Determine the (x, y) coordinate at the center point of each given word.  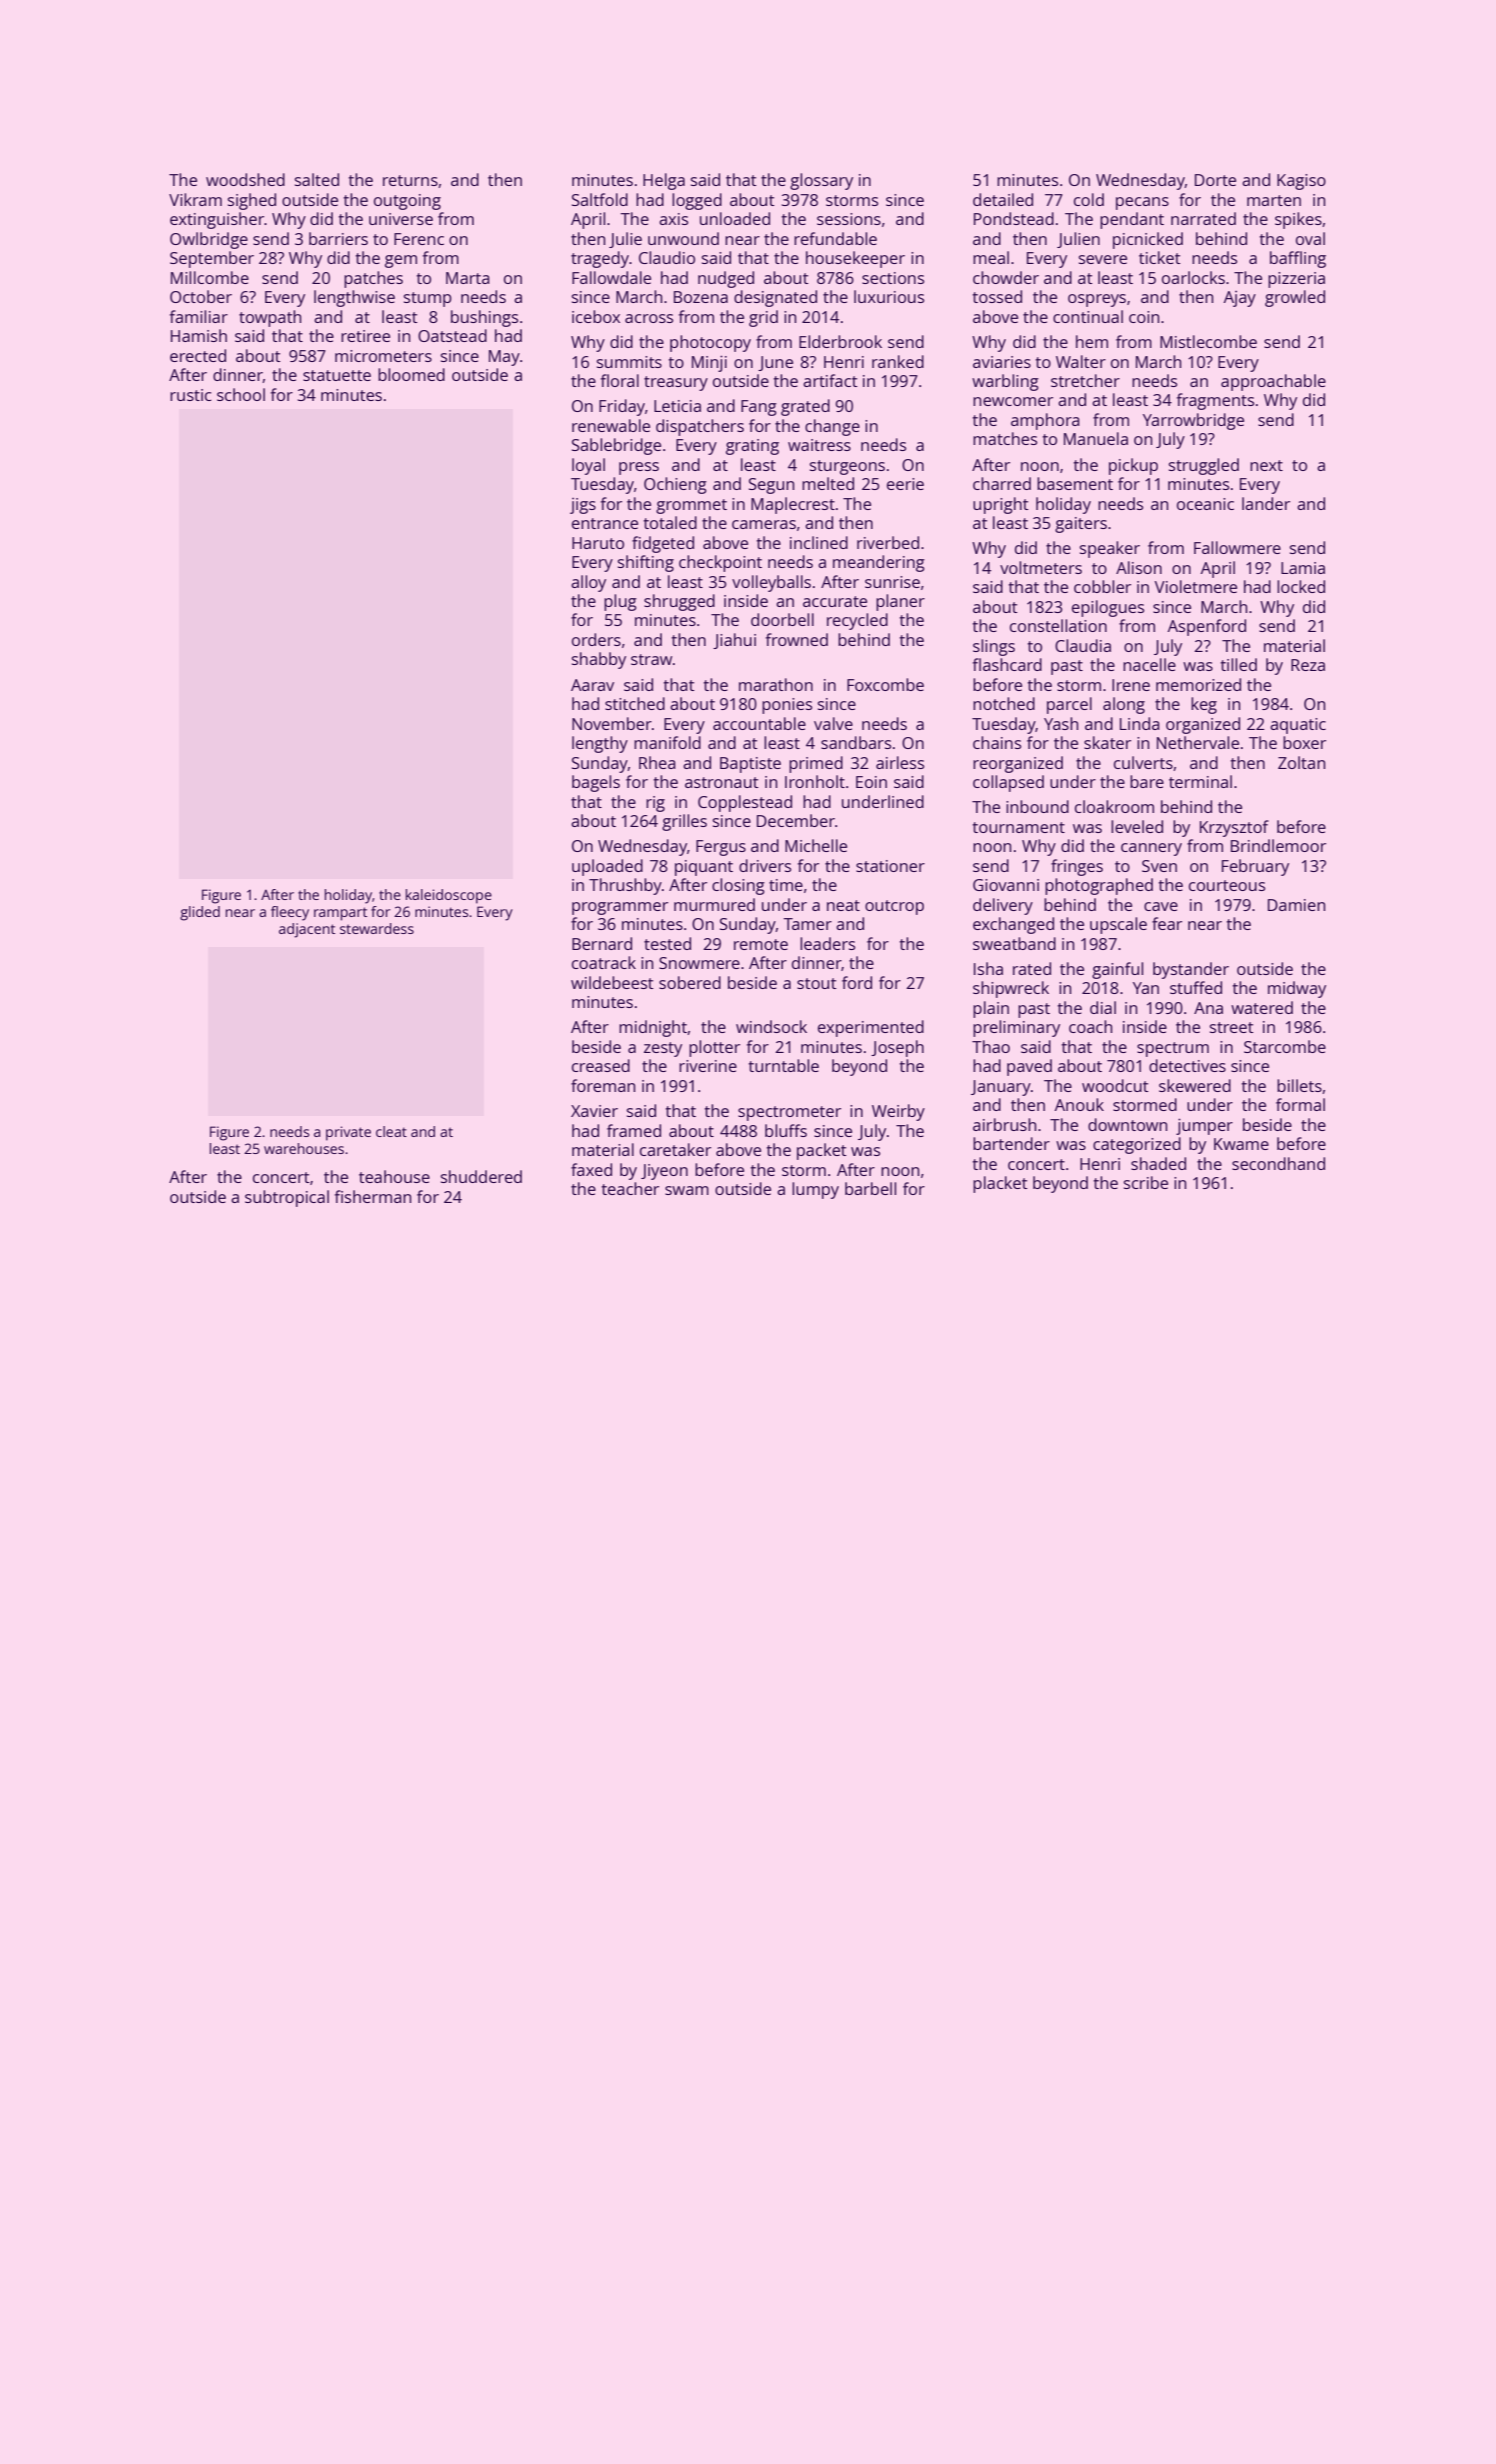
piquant (704, 868)
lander (1266, 503)
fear (1167, 923)
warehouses (304, 1148)
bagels (596, 783)
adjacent (307, 930)
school (241, 394)
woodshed (245, 179)
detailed (1003, 199)
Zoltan (1301, 762)
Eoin (871, 782)
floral (620, 380)
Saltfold (600, 199)
